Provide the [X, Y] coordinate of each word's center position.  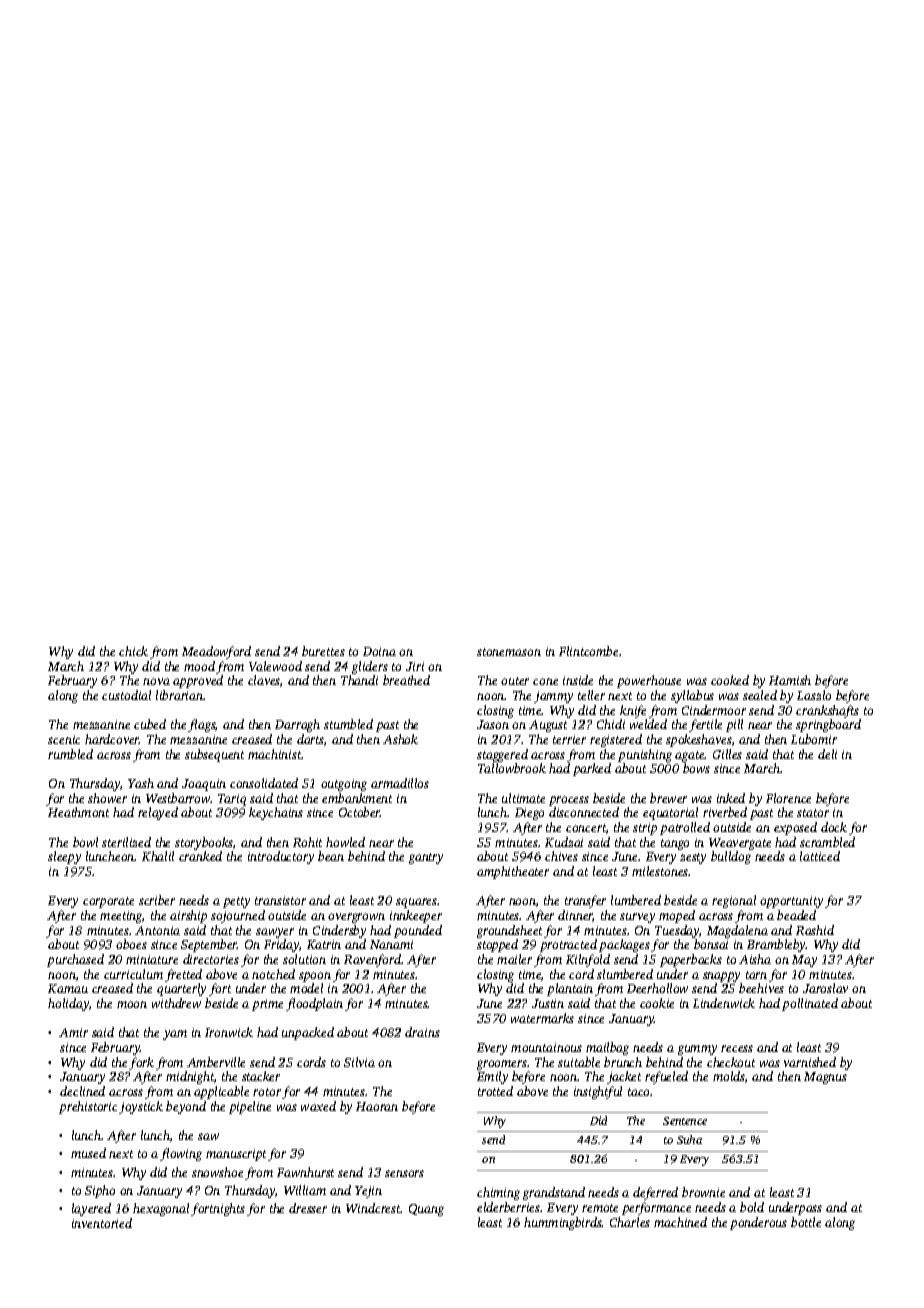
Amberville [216, 1062]
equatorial [670, 813]
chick [133, 651]
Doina [379, 651]
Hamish [790, 680]
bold [752, 1207]
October [360, 812]
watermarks [542, 1018]
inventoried [102, 1223]
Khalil [158, 856]
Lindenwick [724, 1003]
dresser [308, 1208]
